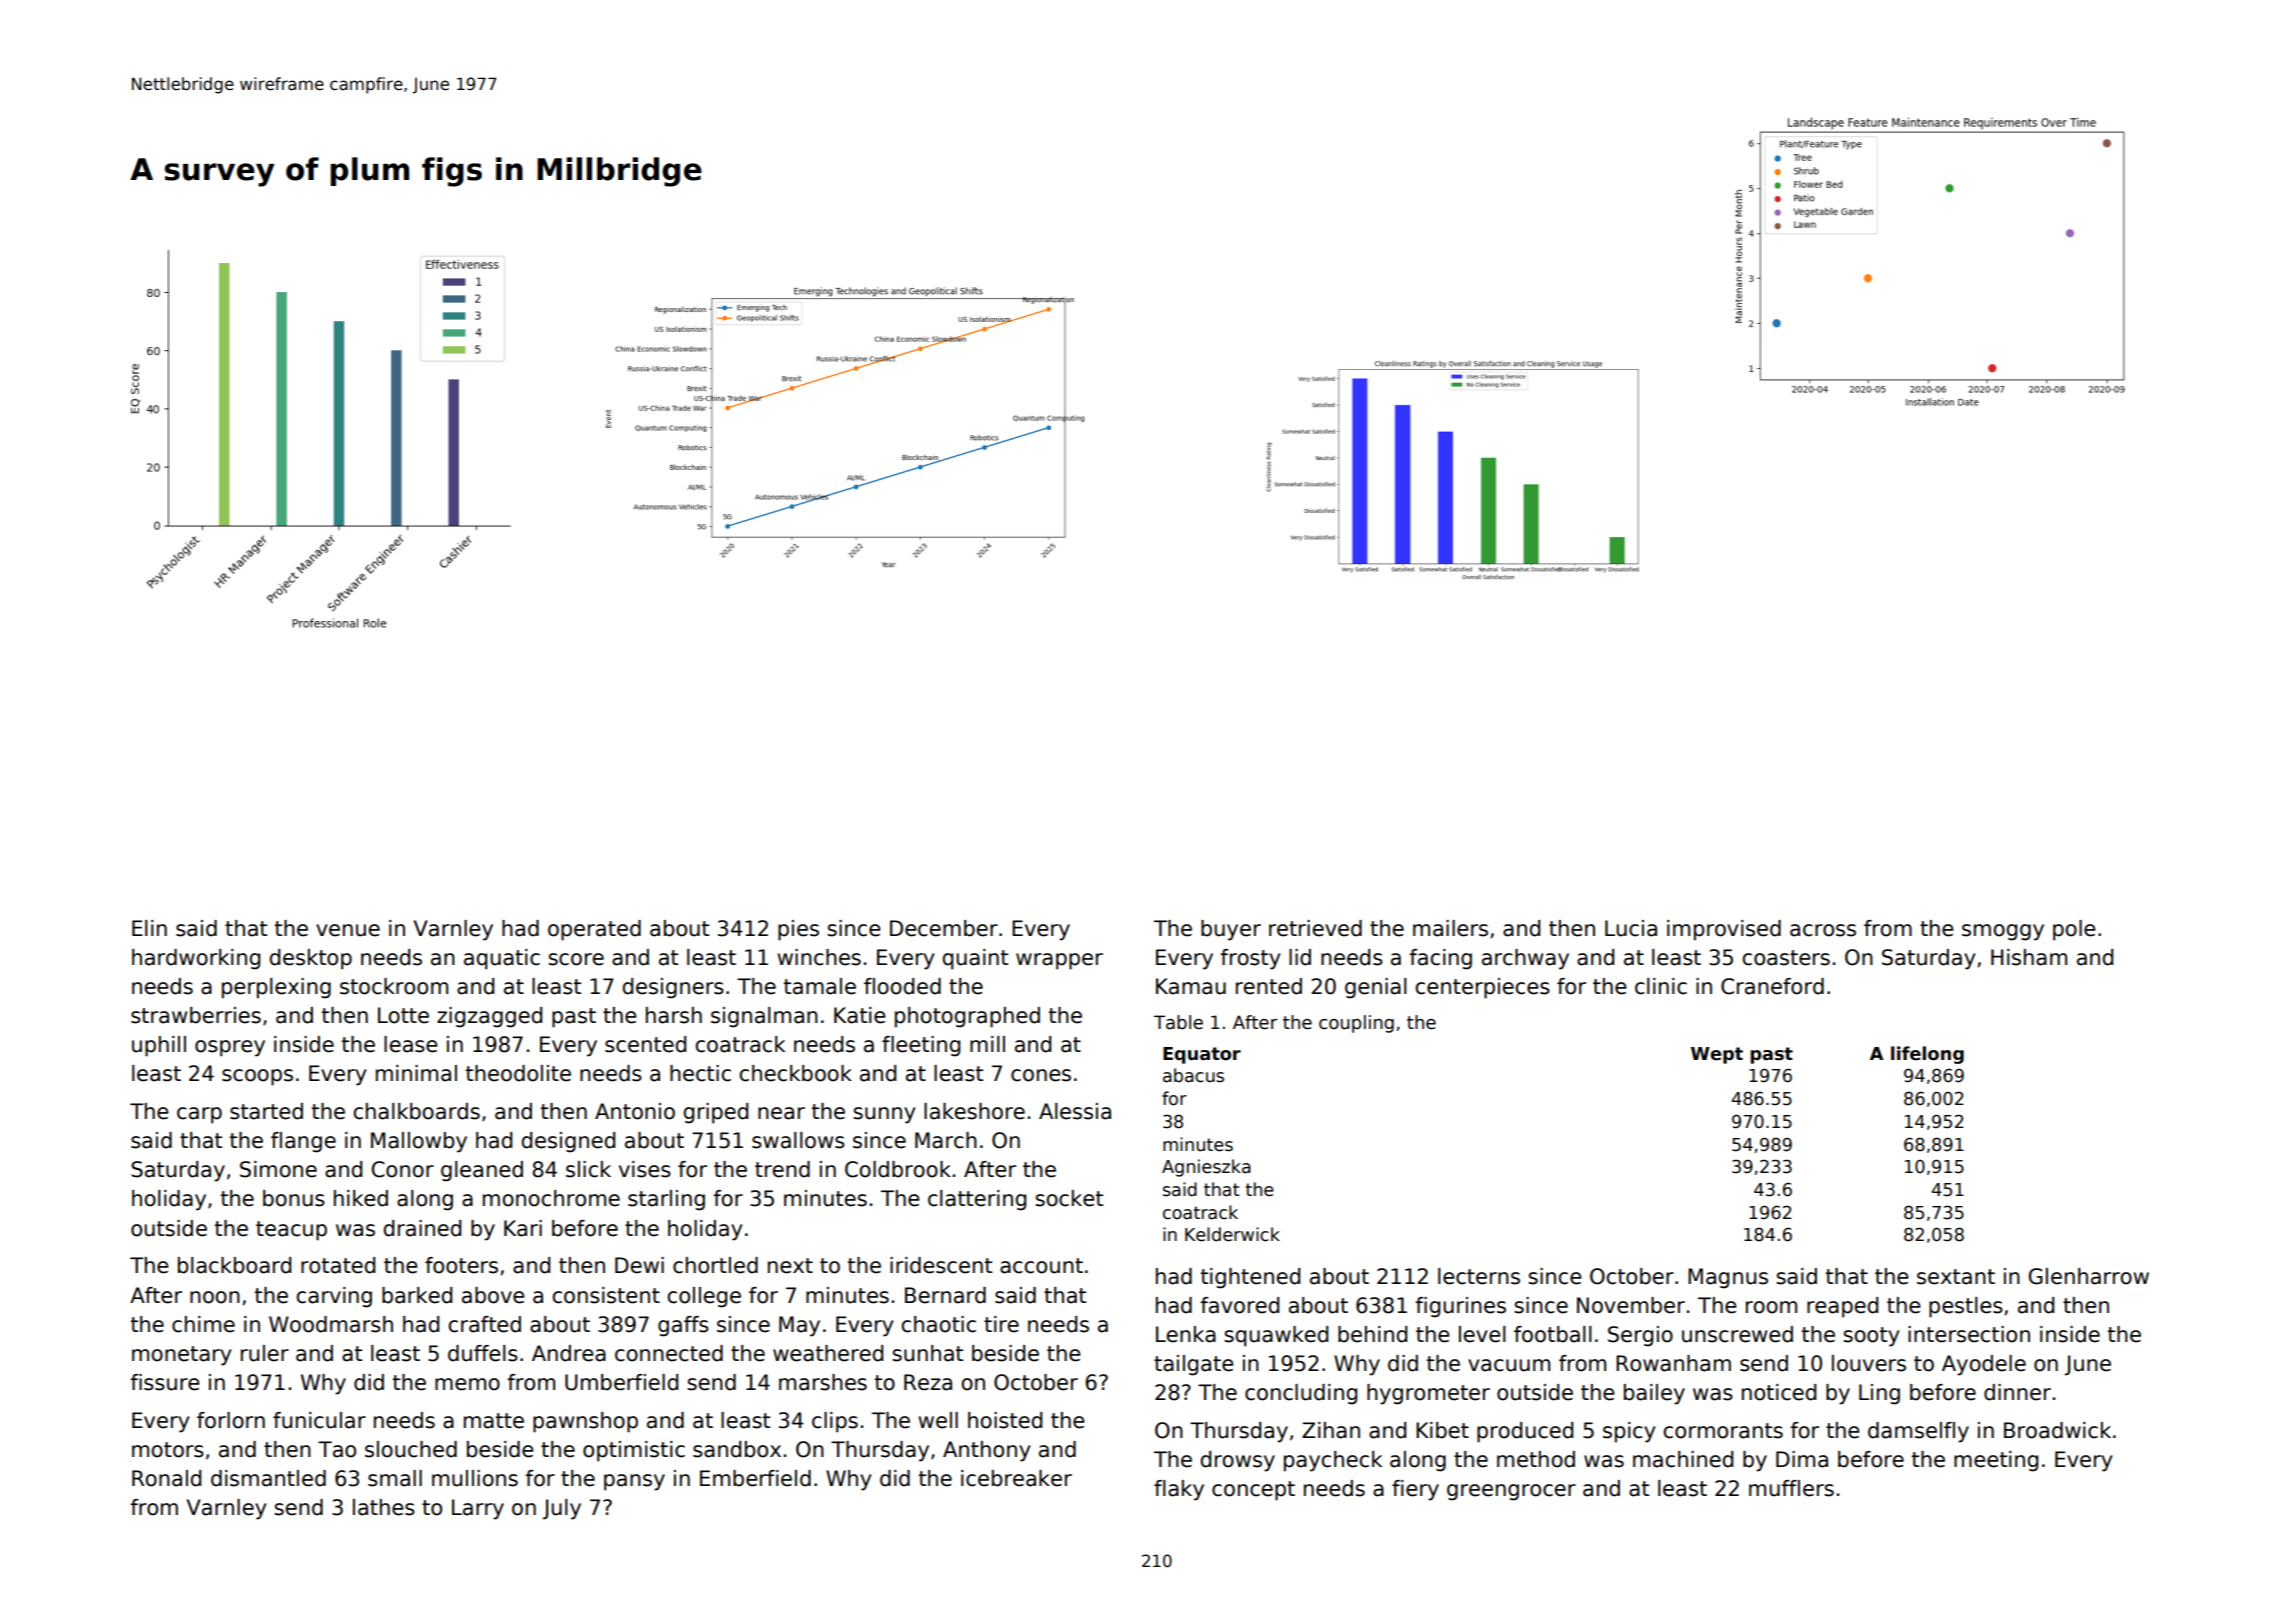 The image size is (2282, 1614). What do you see at coordinates (1206, 1168) in the screenshot?
I see `Agnieszka` at bounding box center [1206, 1168].
